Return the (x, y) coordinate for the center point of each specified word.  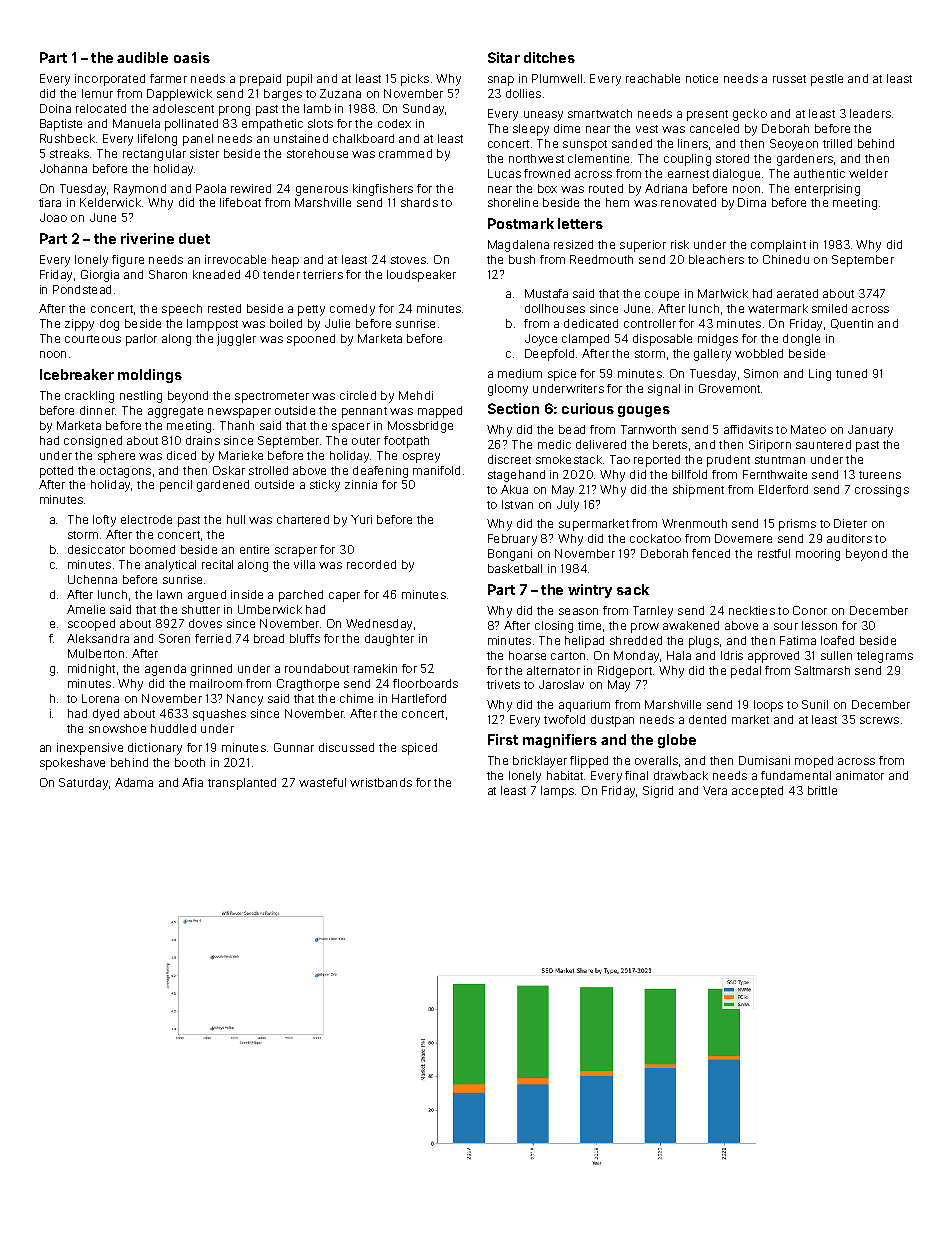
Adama (134, 782)
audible (142, 57)
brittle (822, 790)
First (503, 739)
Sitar (504, 57)
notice (702, 78)
